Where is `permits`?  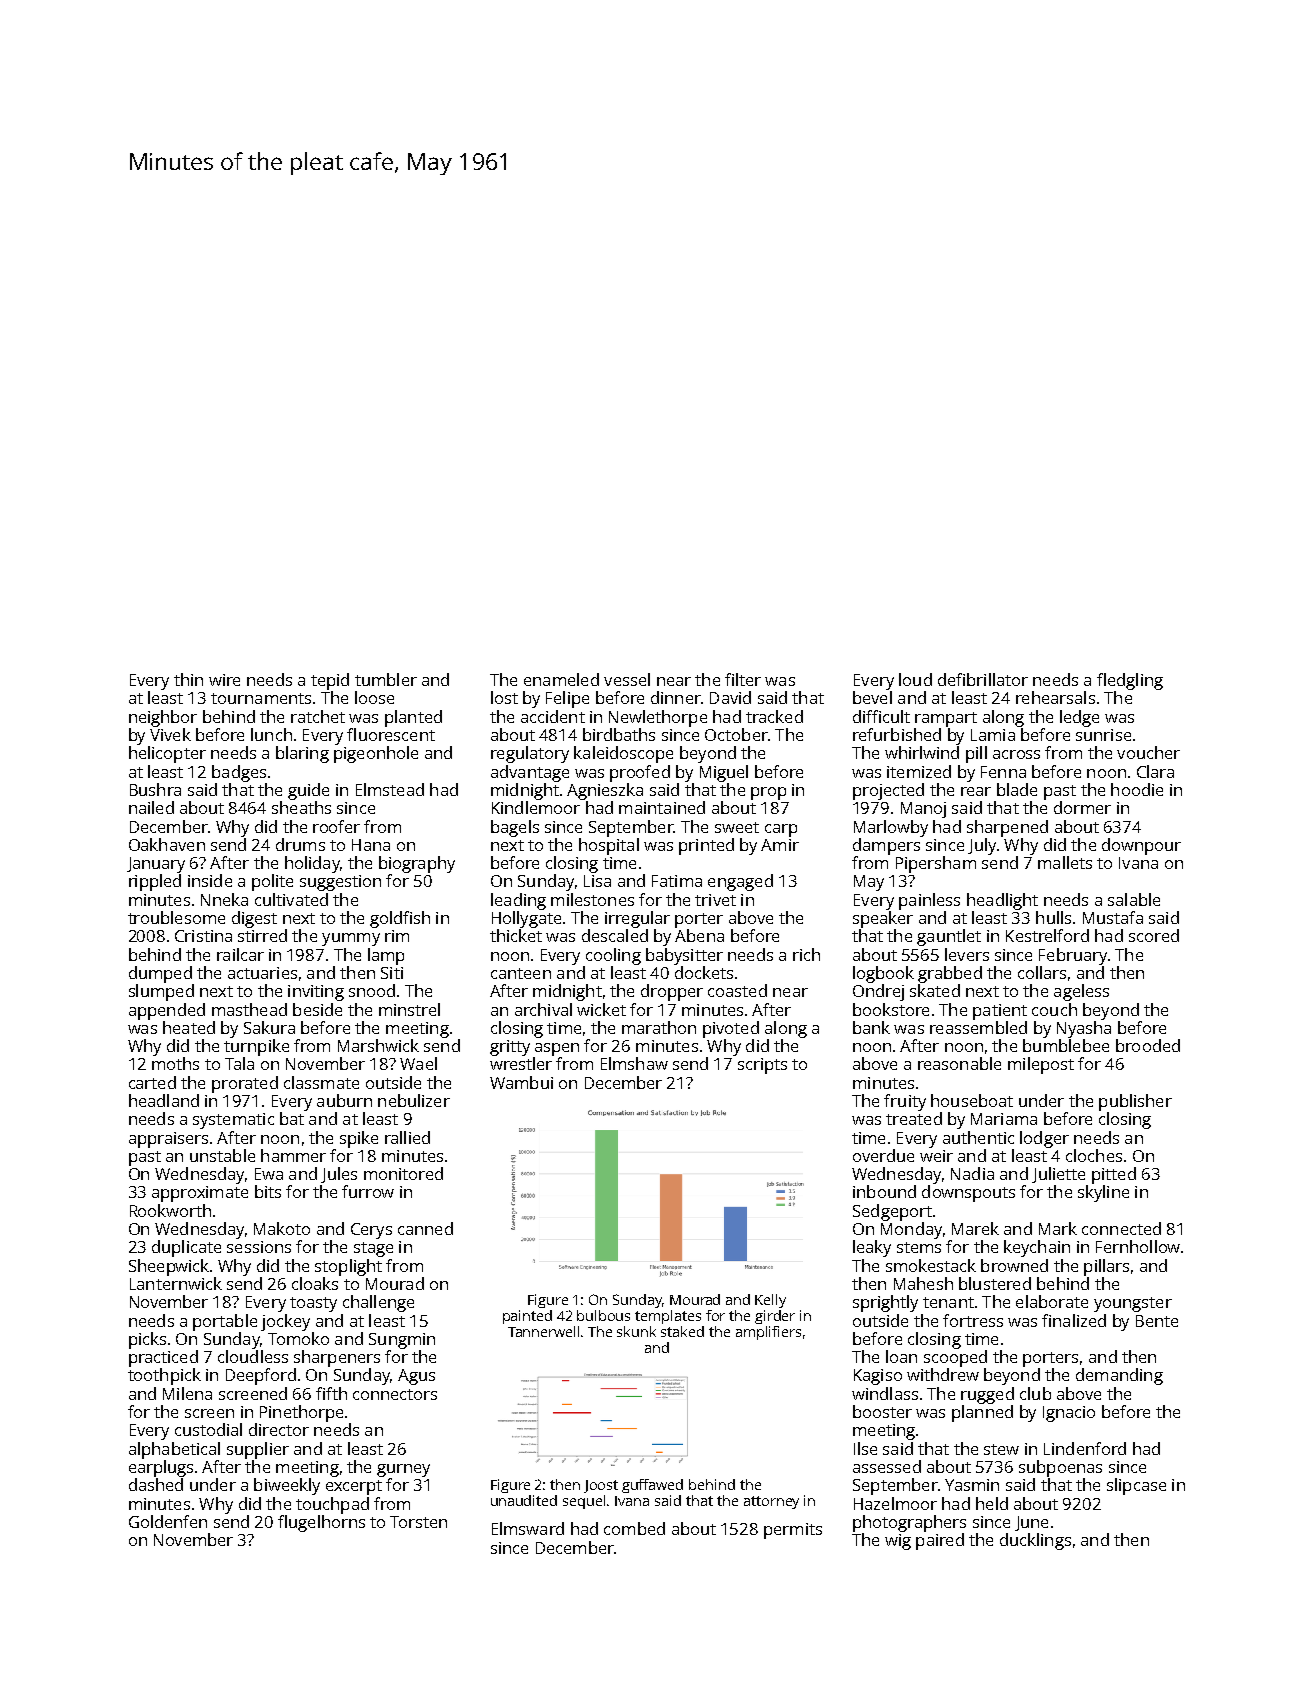 permits is located at coordinates (793, 1531).
